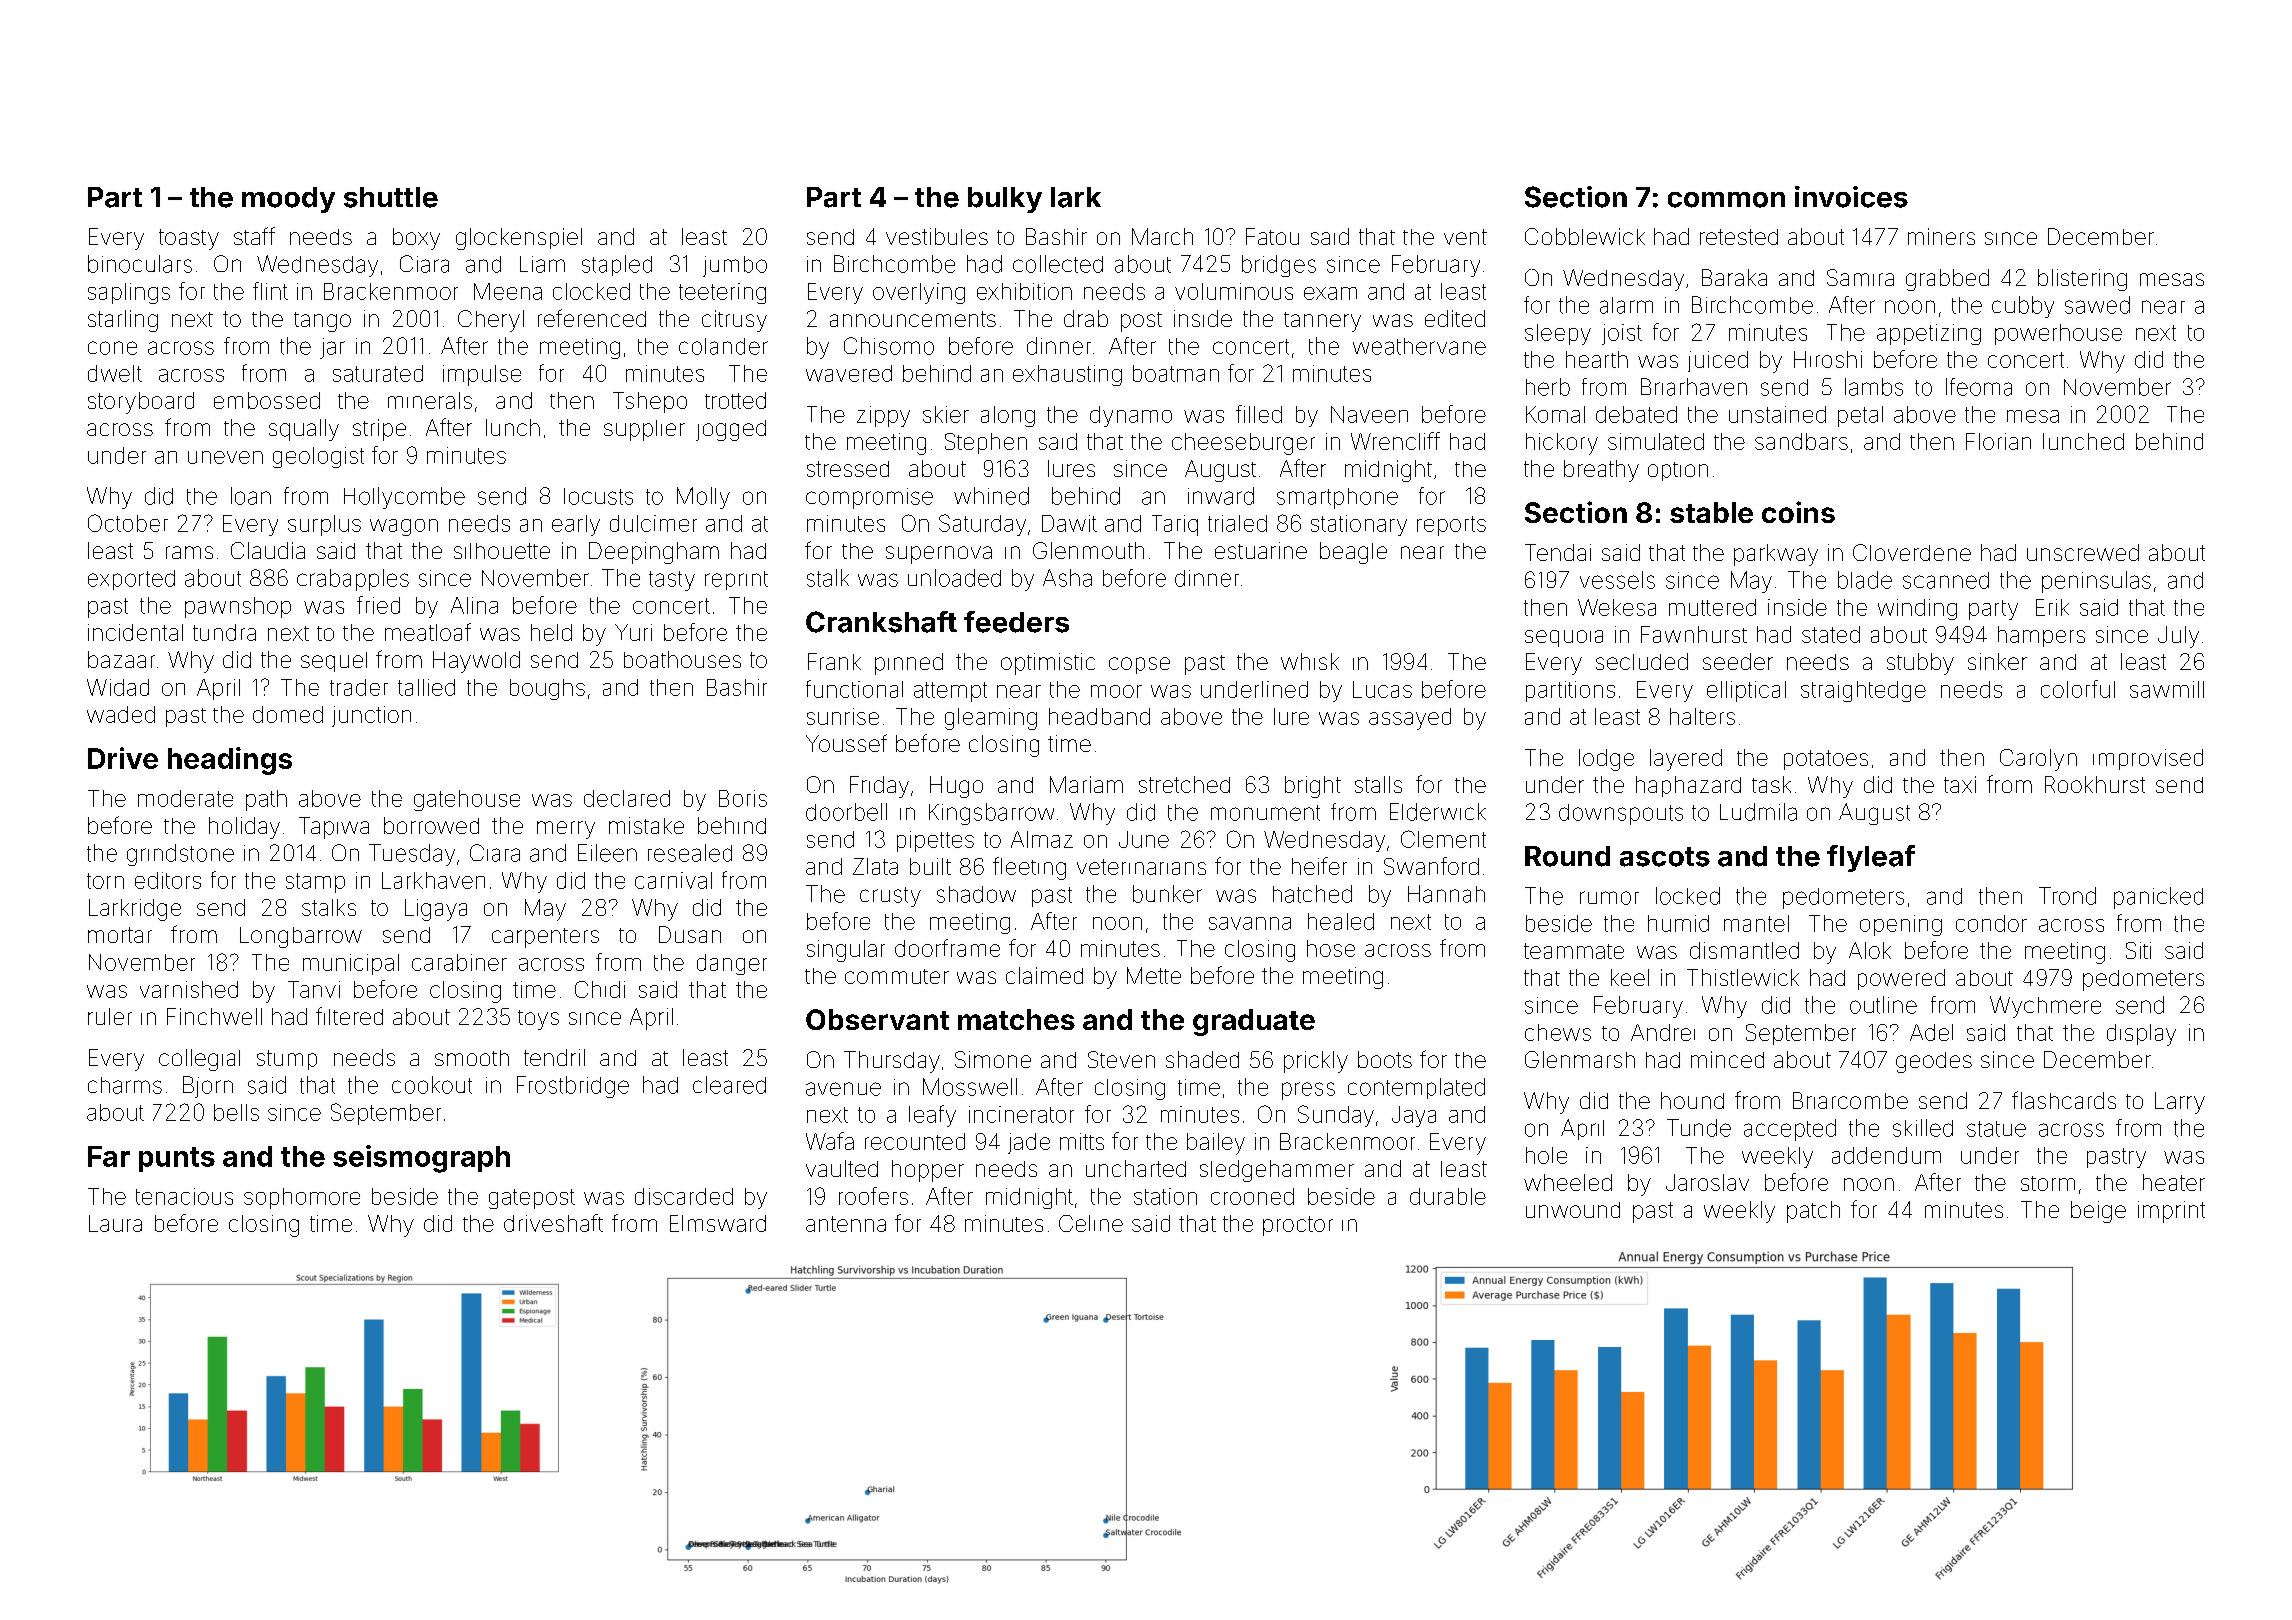  What do you see at coordinates (432, 1085) in the image?
I see `cookout` at bounding box center [432, 1085].
